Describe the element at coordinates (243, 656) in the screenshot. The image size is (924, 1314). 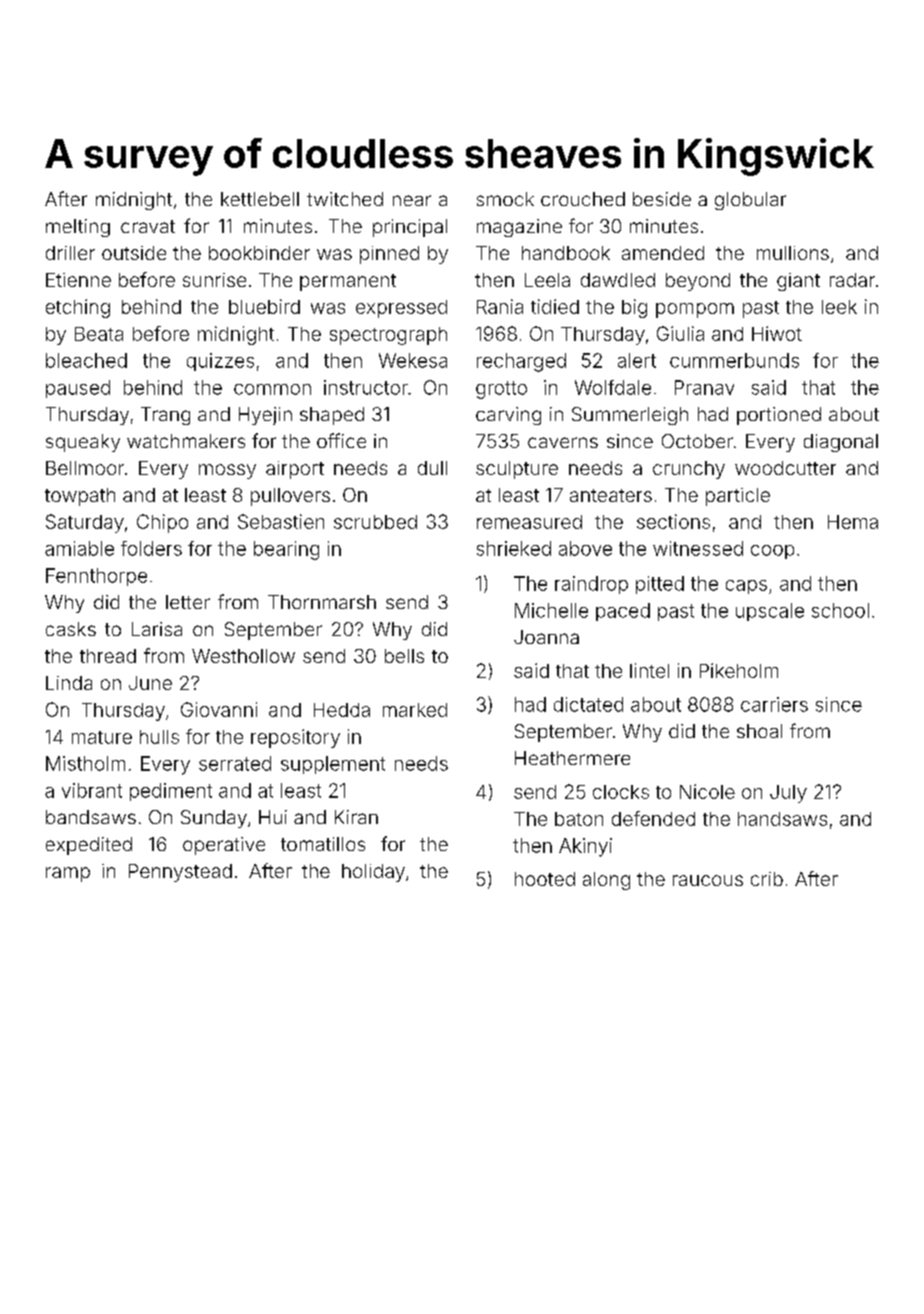
I see `Westhollow` at that location.
